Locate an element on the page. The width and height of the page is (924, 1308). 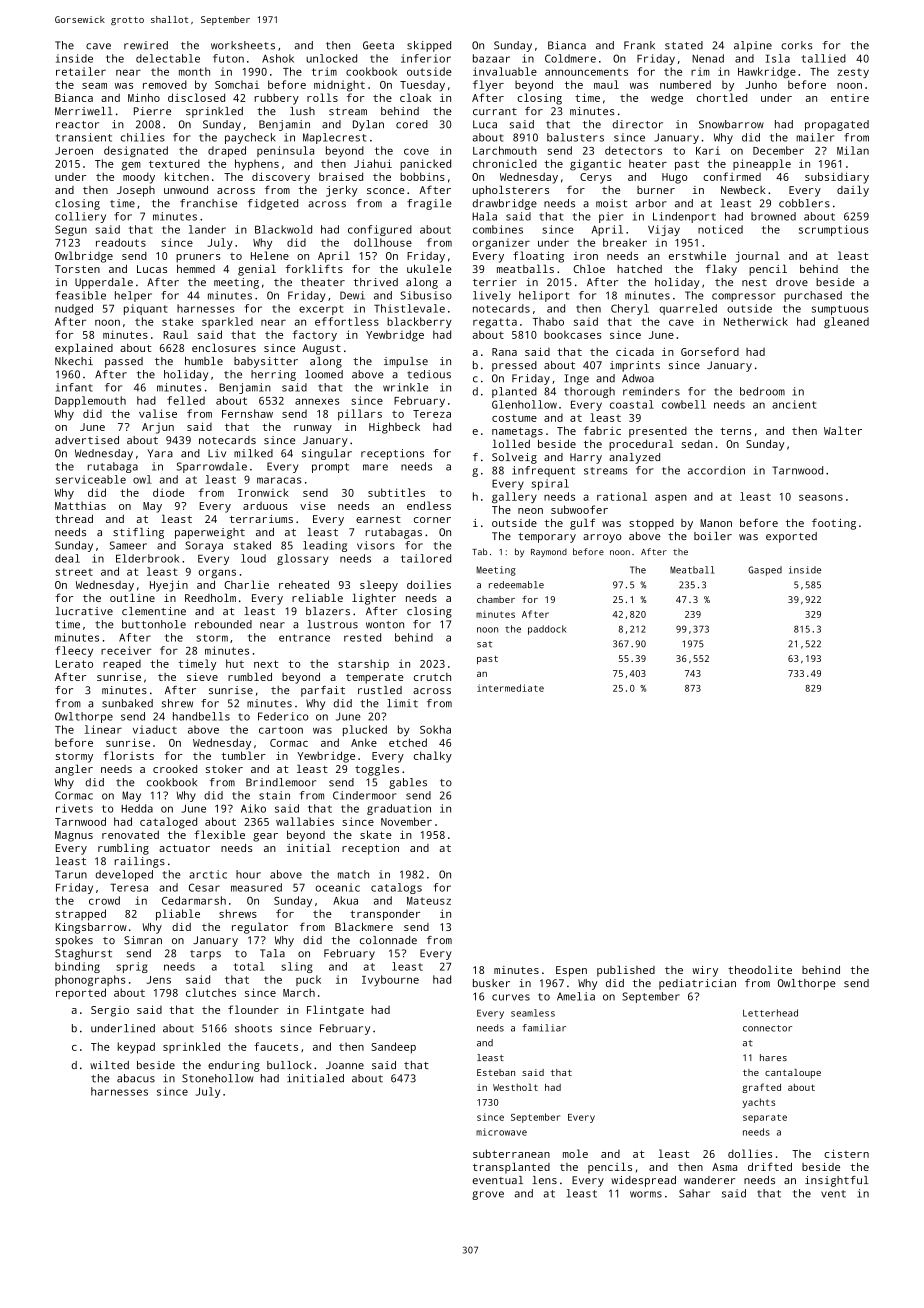
daily is located at coordinates (853, 191).
